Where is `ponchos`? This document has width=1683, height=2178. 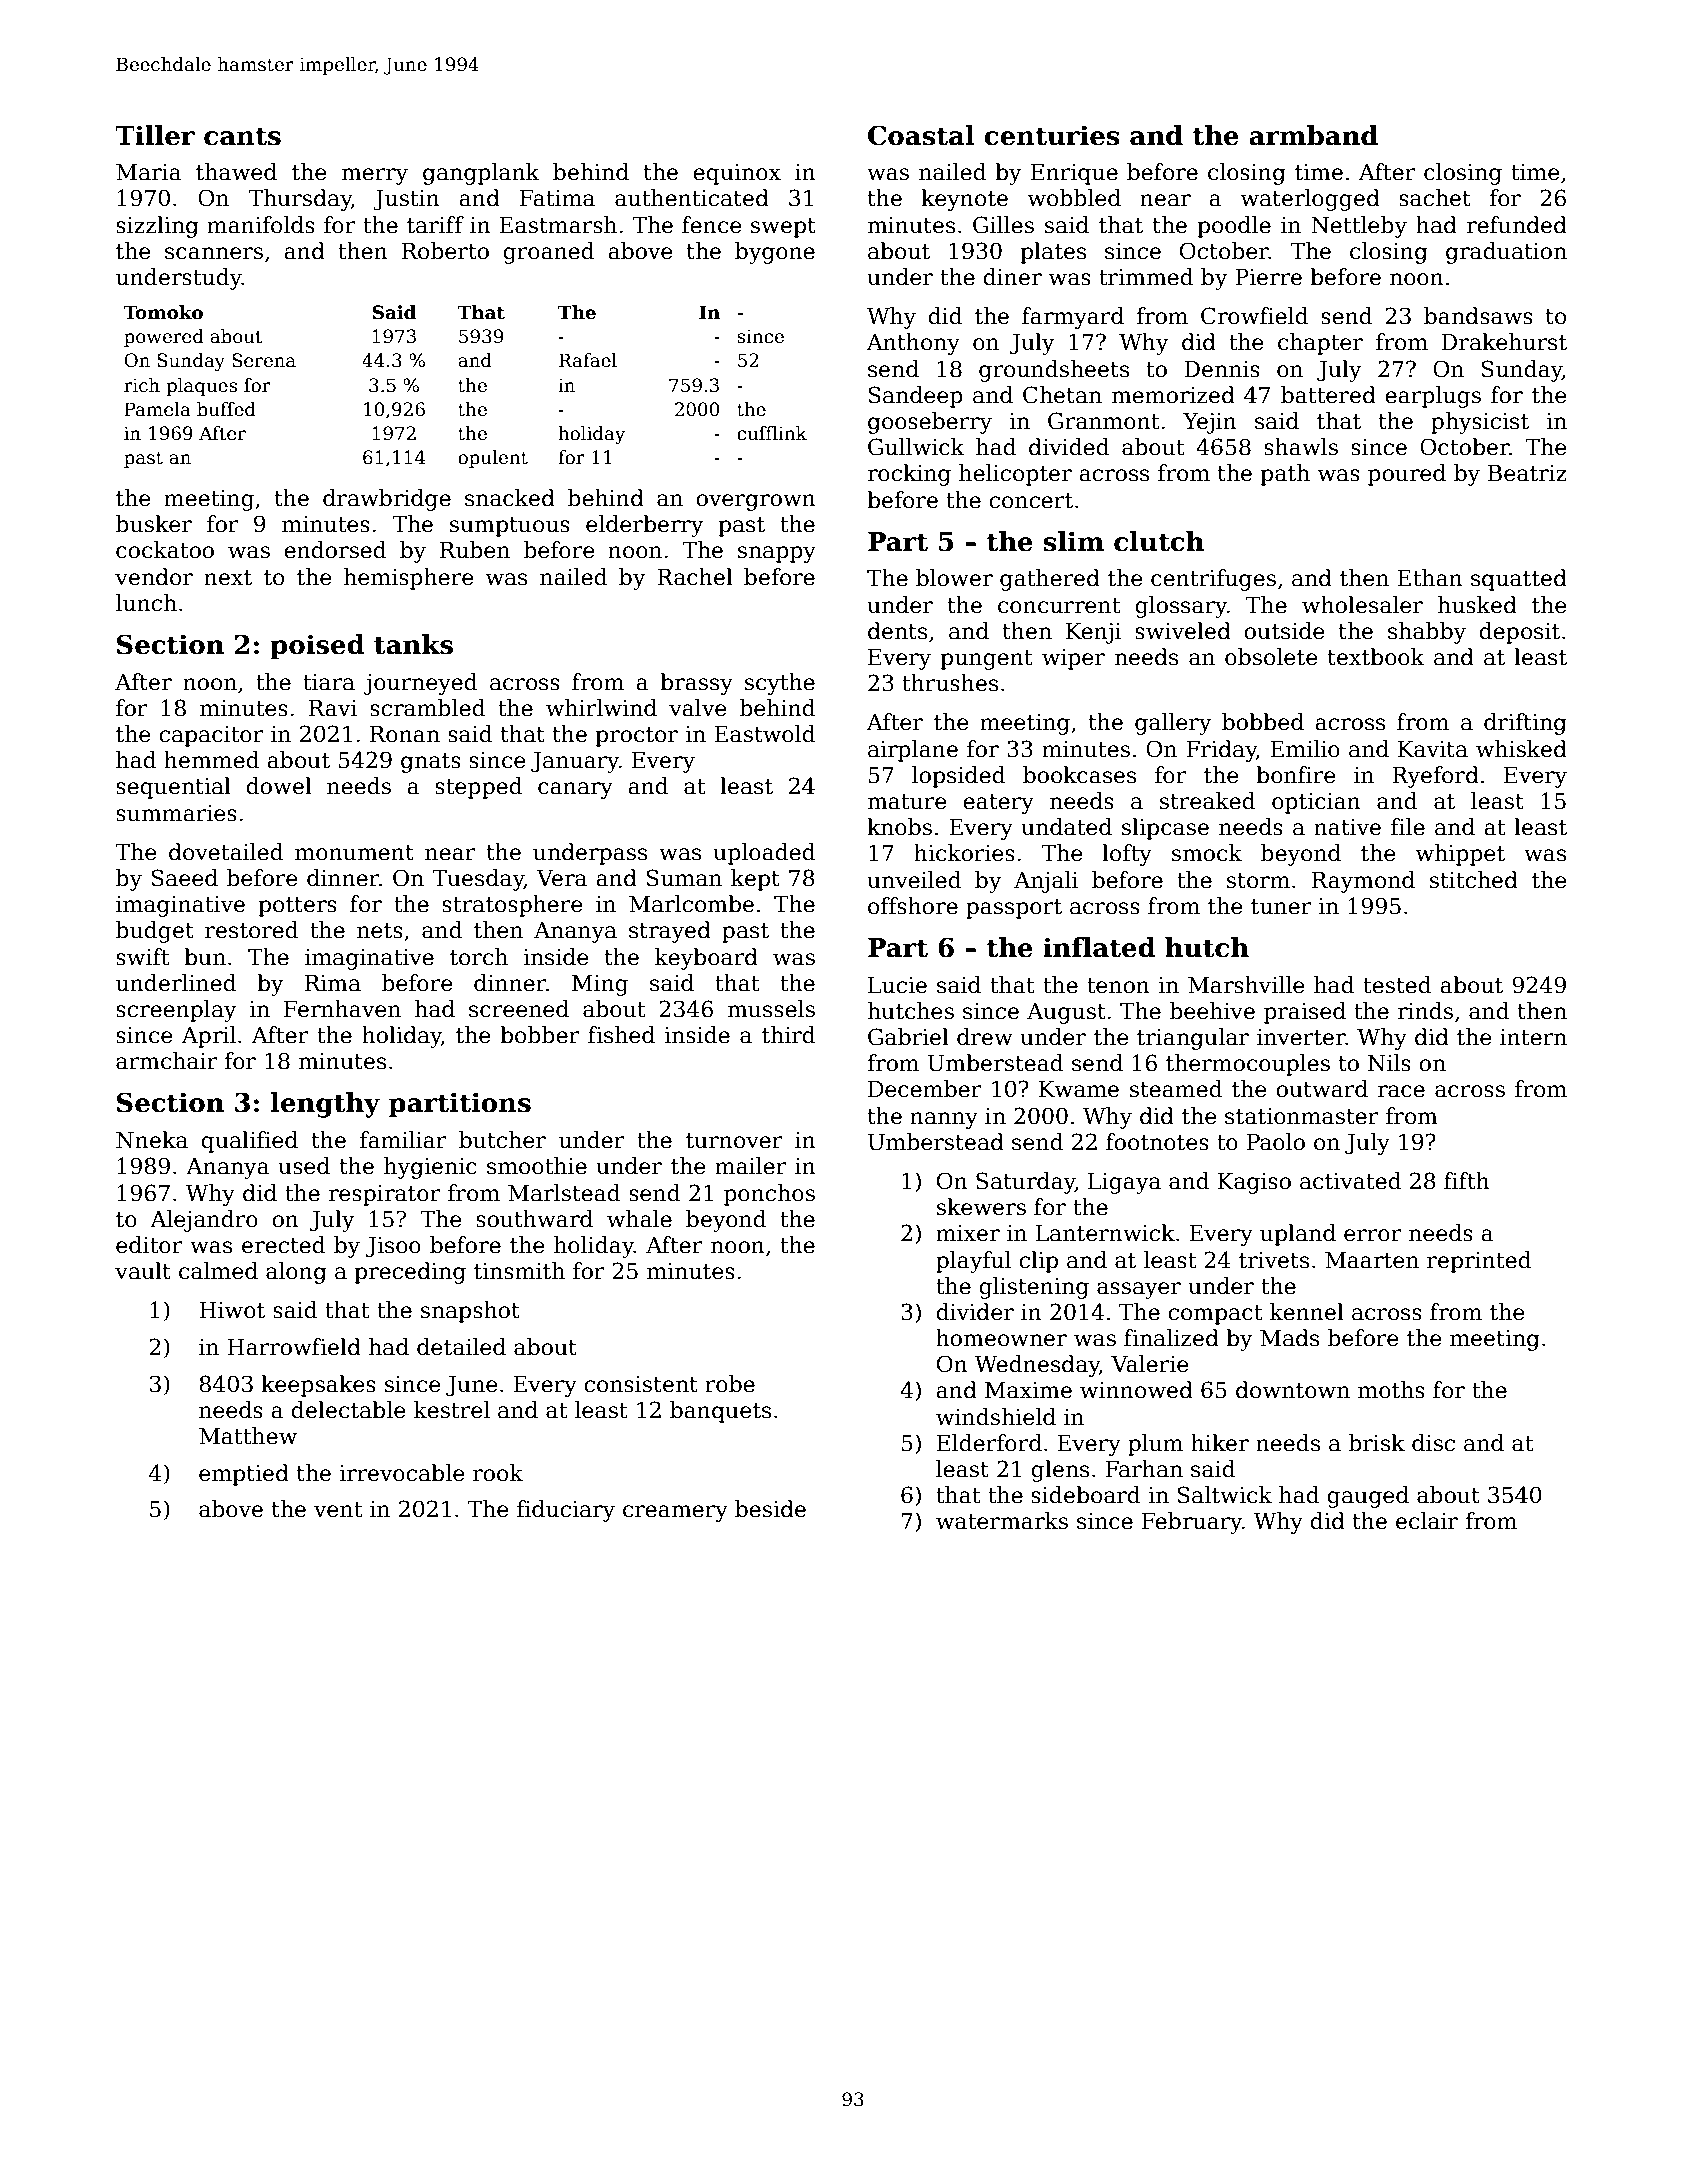
ponchos is located at coordinates (769, 1195).
